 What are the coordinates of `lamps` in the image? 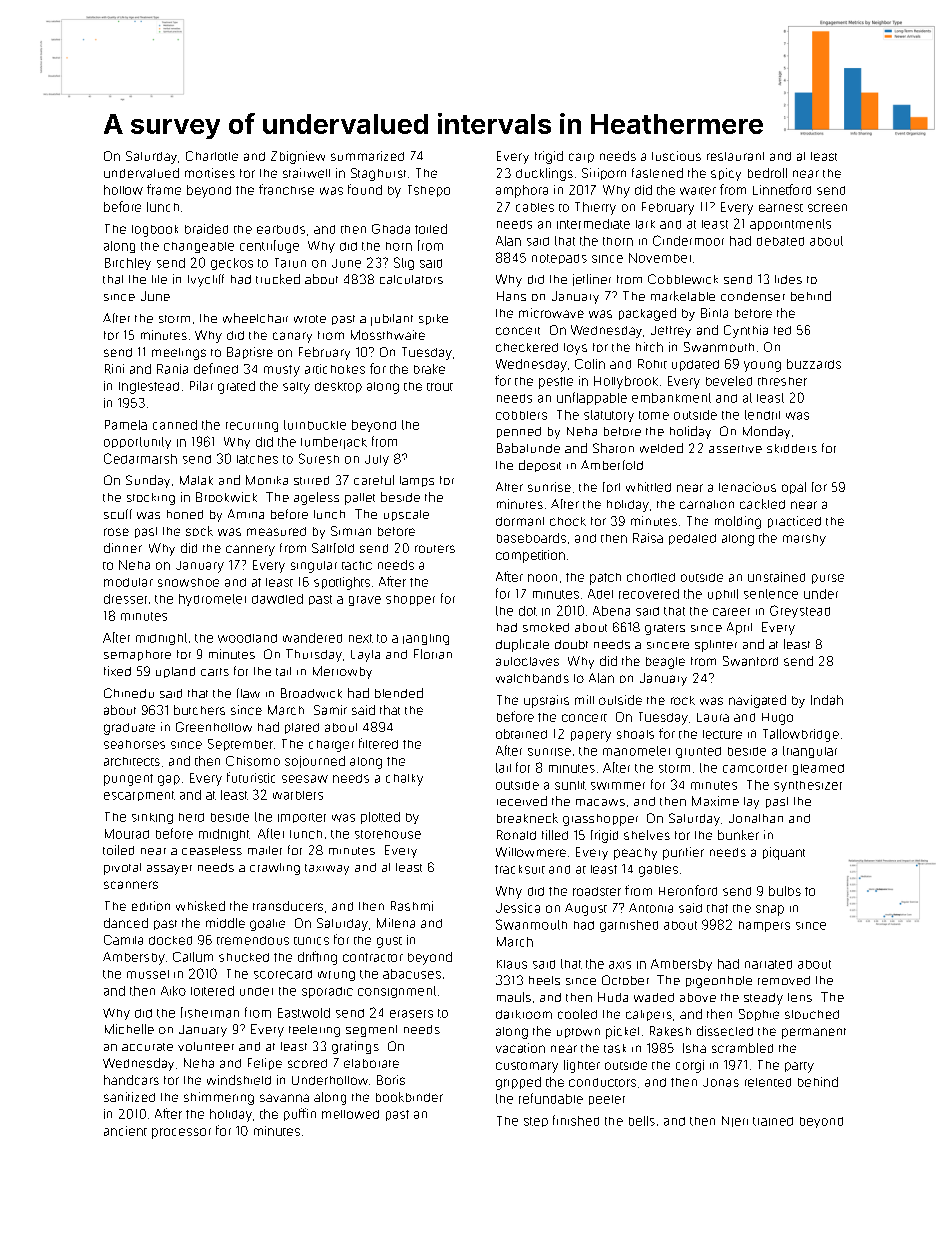 It's located at (417, 481).
